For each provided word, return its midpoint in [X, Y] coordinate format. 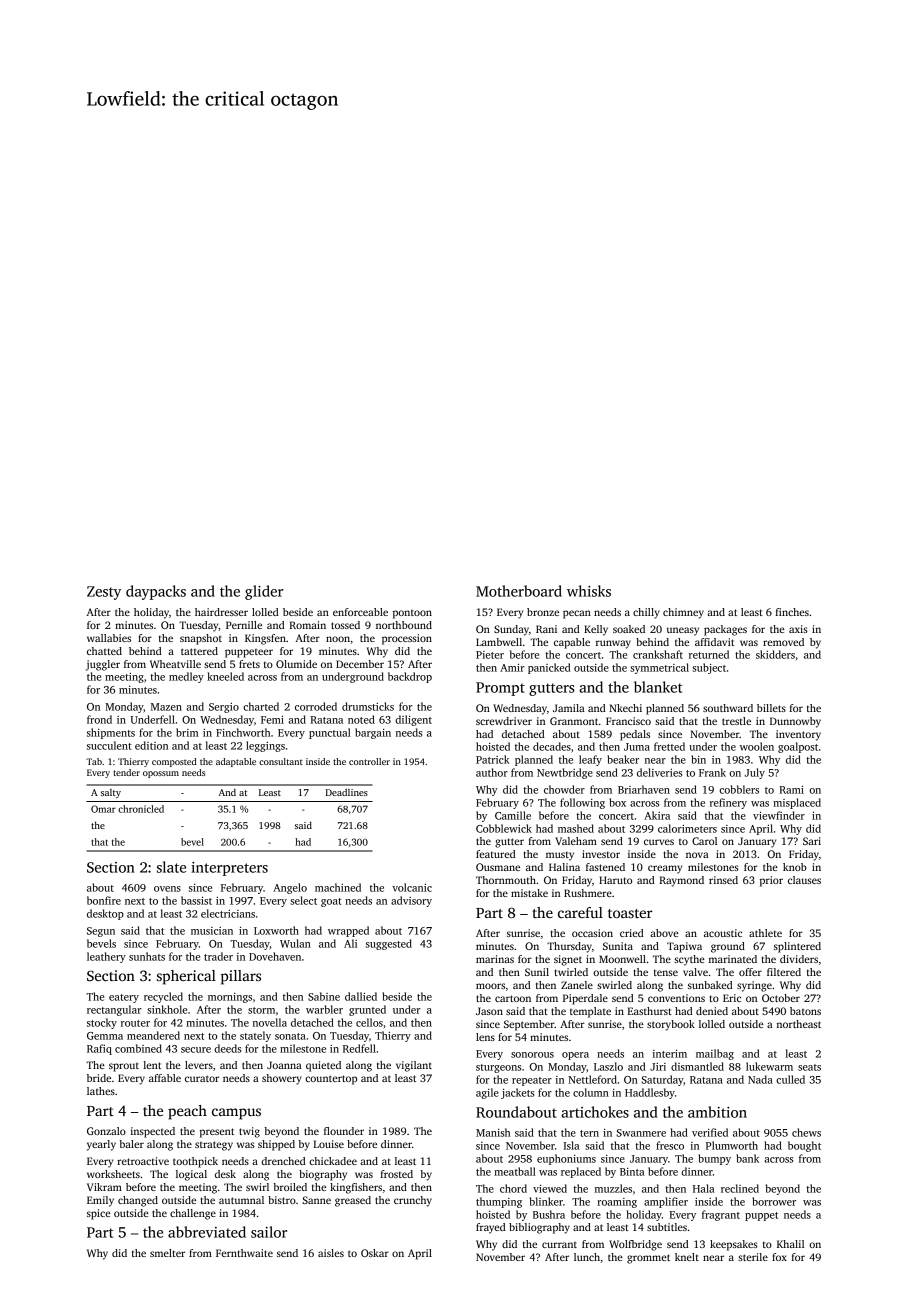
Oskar [375, 1253]
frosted [396, 1174]
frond [99, 719]
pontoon [412, 614]
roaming [617, 1203]
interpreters [229, 869]
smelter [167, 1253]
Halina [564, 867]
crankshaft [658, 654]
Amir [512, 668]
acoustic [723, 933]
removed [783, 642]
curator [202, 1078]
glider [264, 592]
